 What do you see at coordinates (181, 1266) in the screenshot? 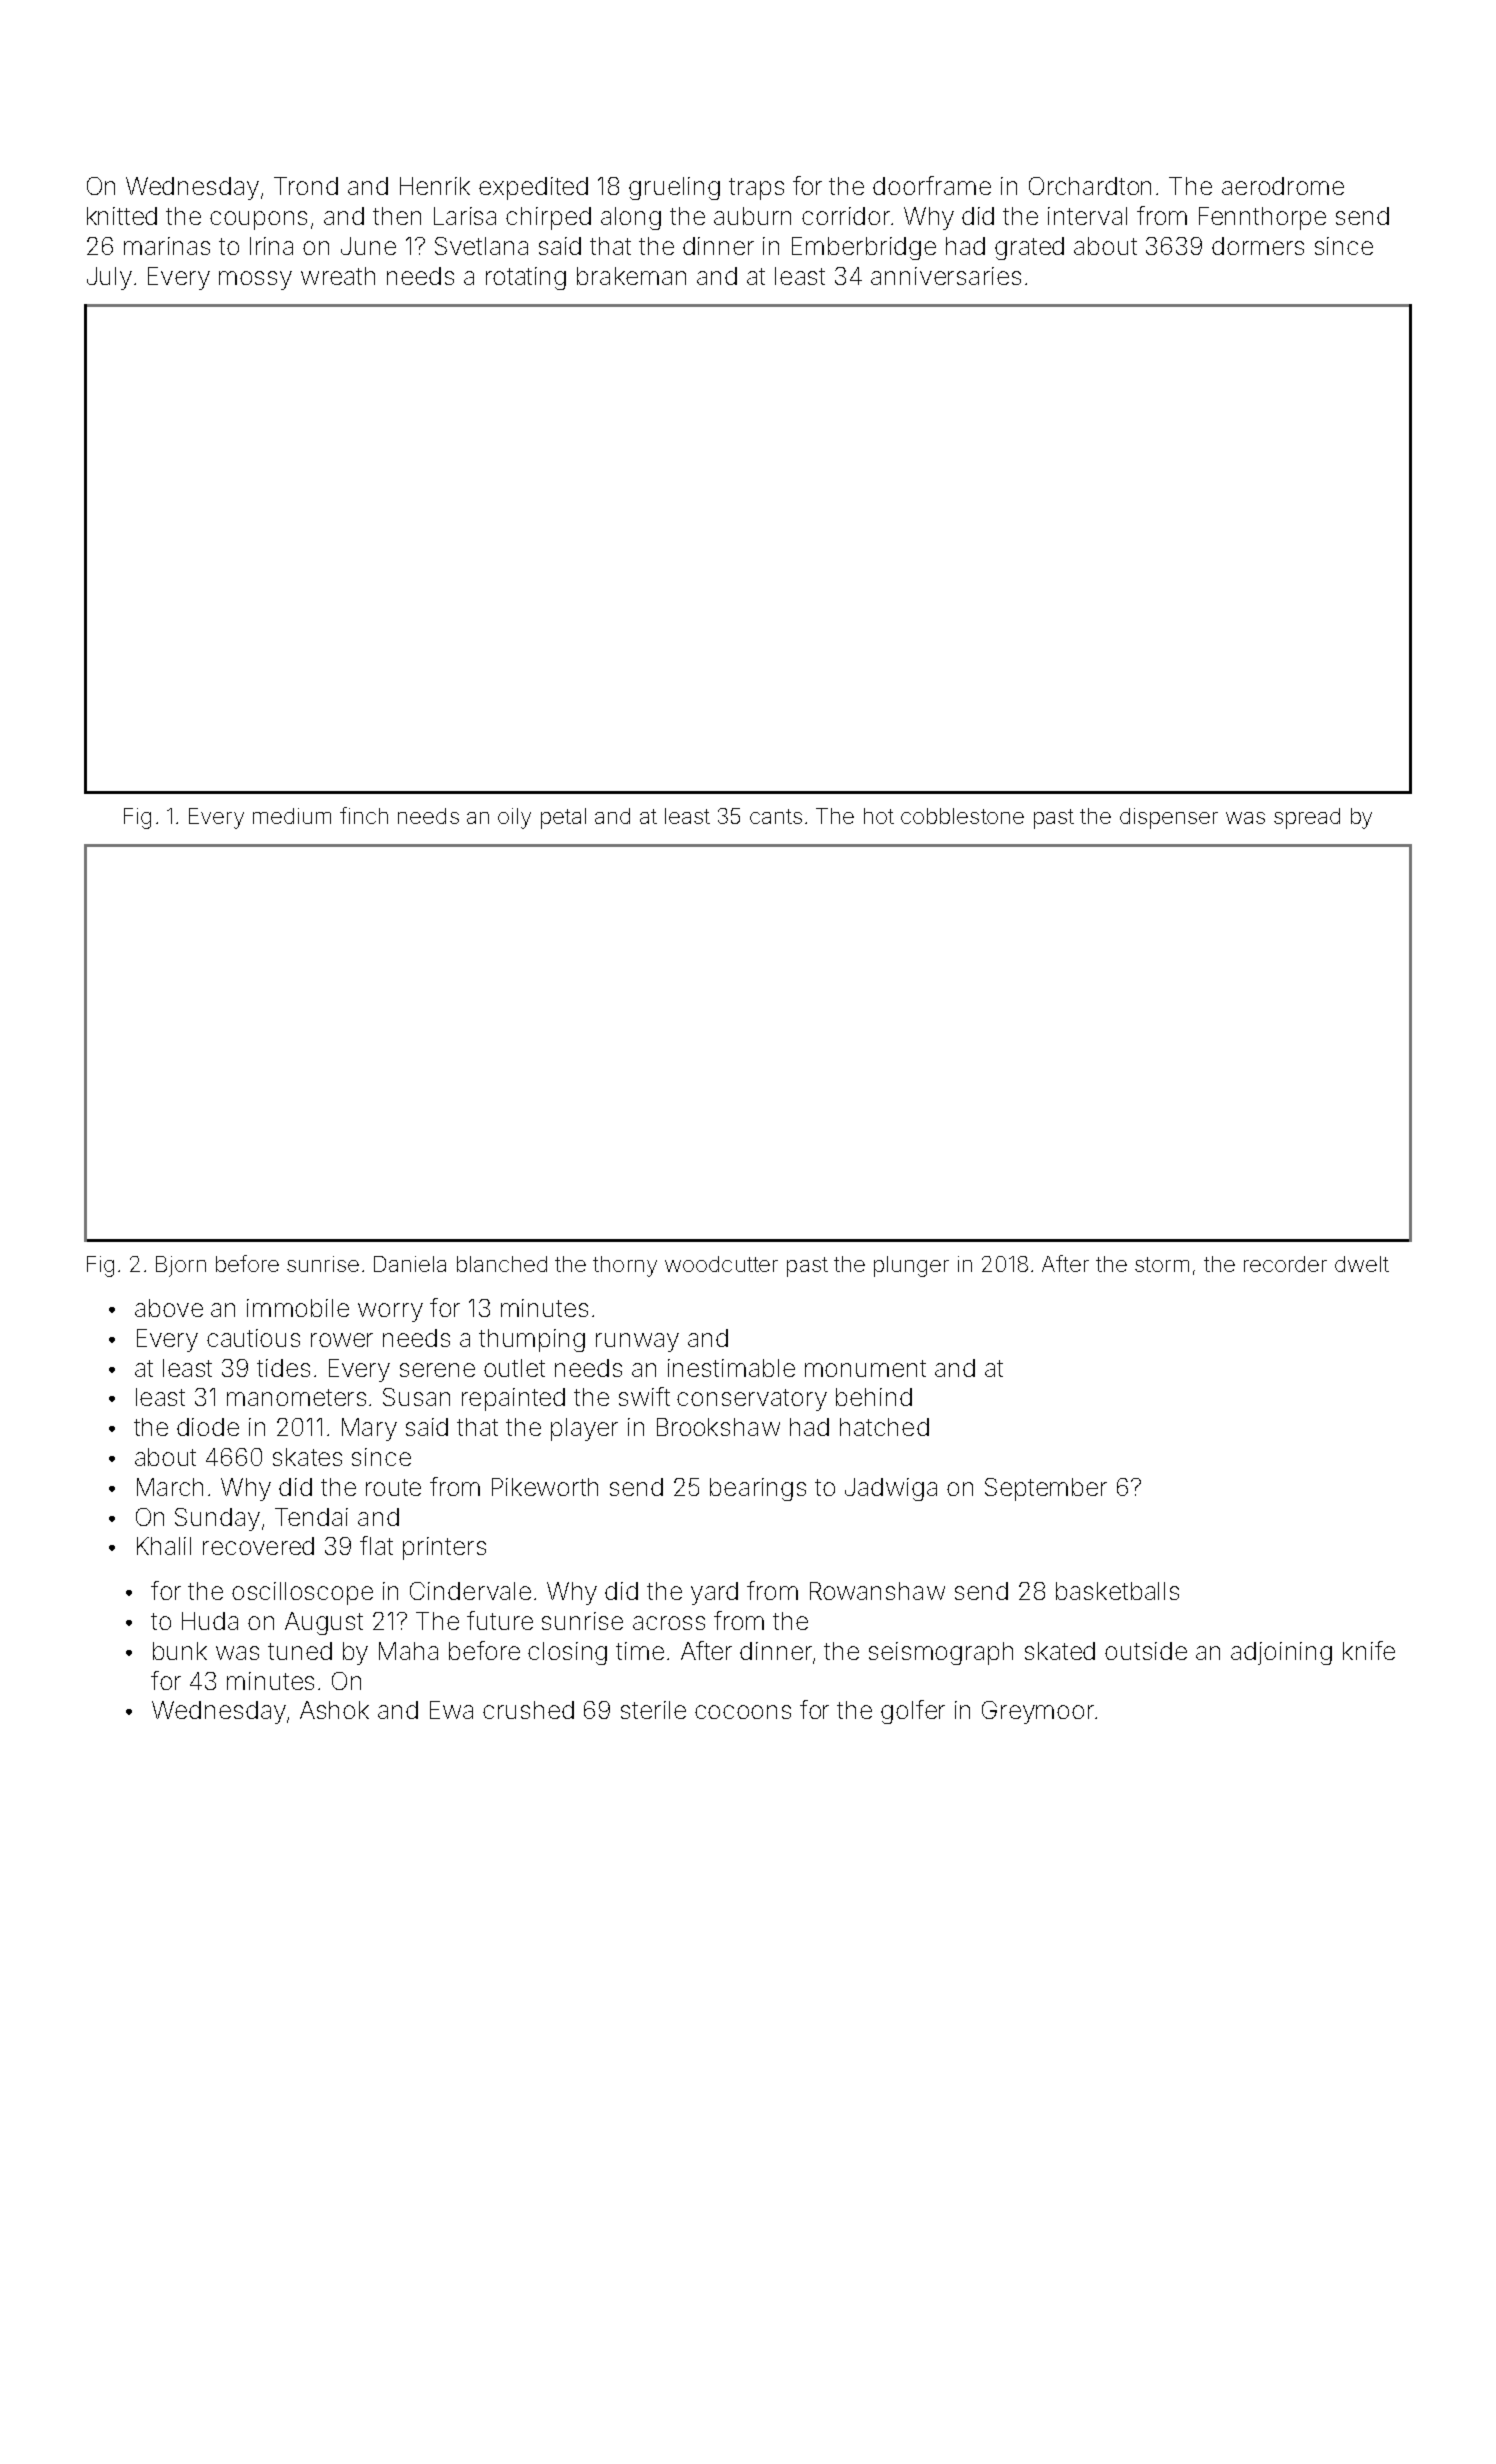
I see `Bjorn` at bounding box center [181, 1266].
